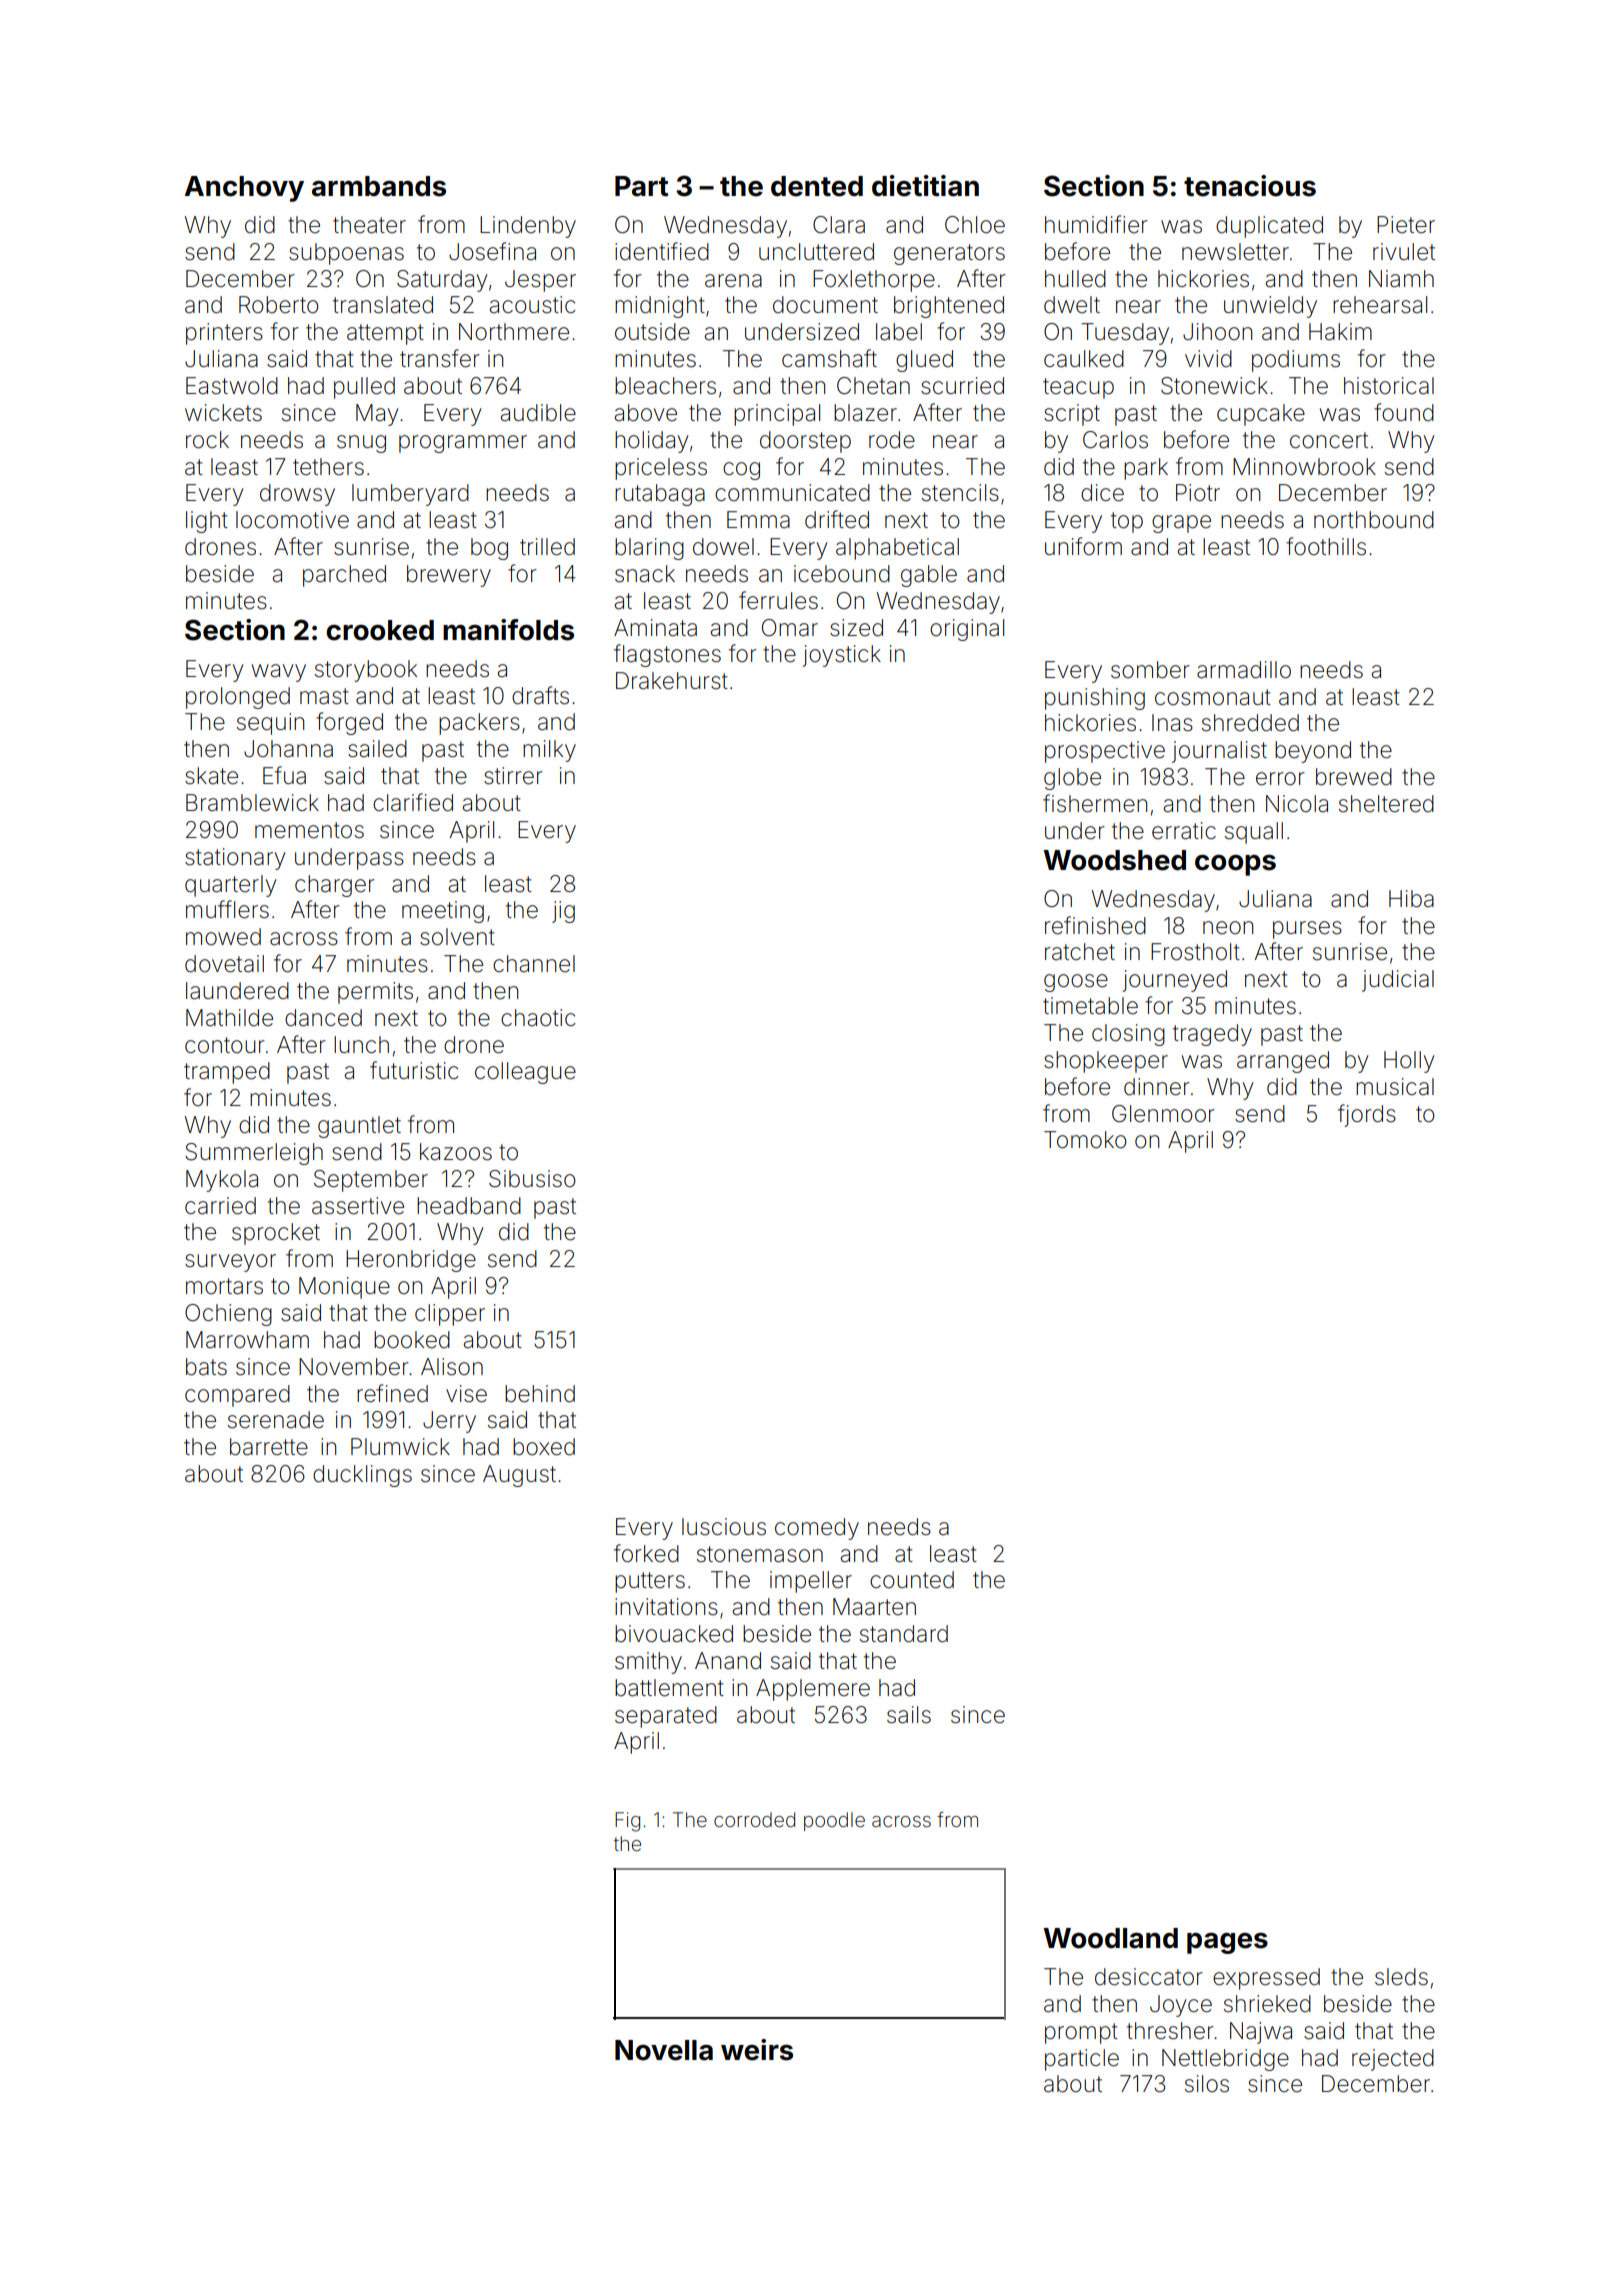 This screenshot has width=1620, height=2292. Describe the element at coordinates (817, 1529) in the screenshot. I see `comedy` at that location.
